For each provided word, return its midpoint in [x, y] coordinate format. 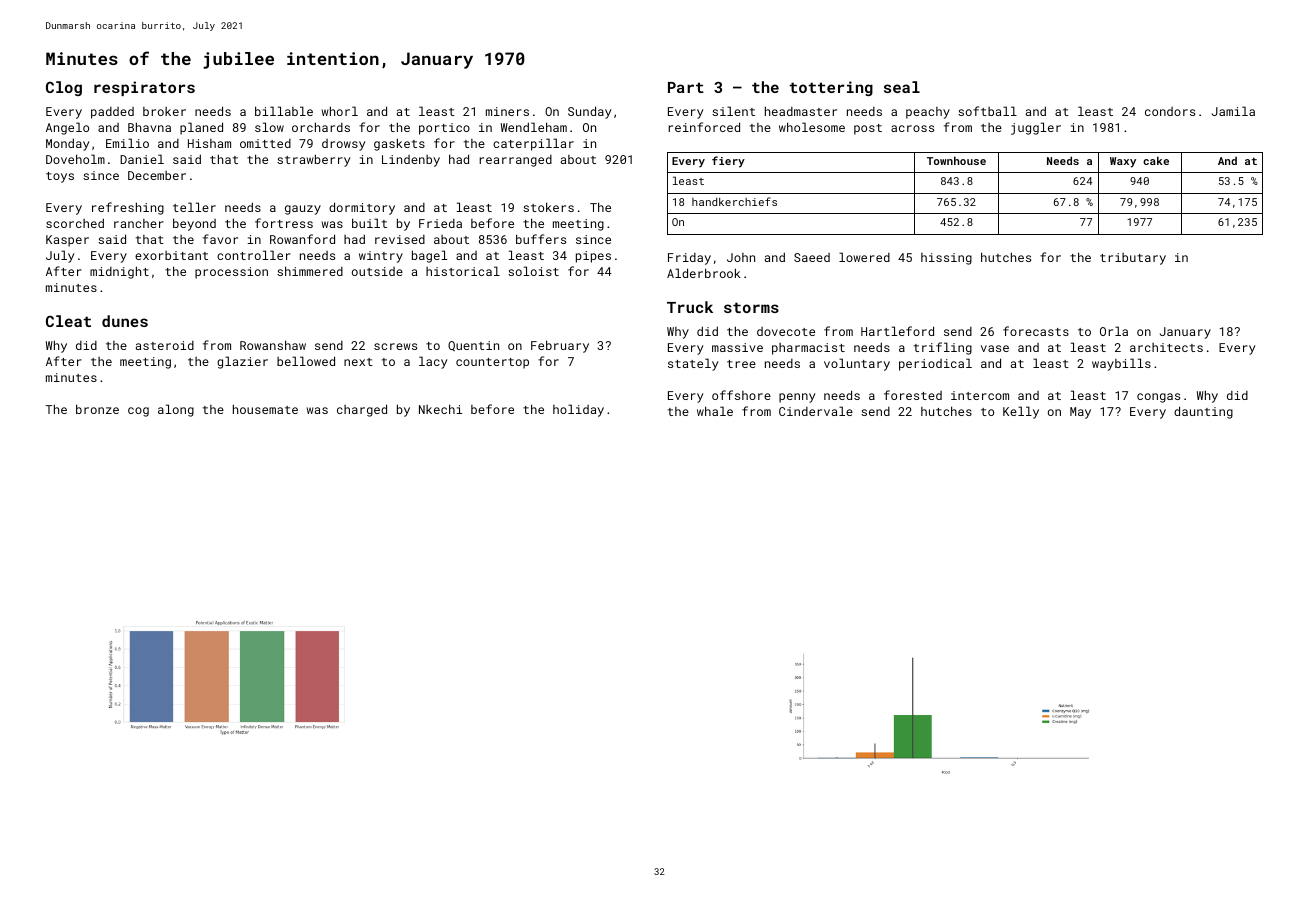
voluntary [857, 364]
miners [507, 111]
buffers [541, 239]
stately [693, 364]
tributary [1133, 259]
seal [902, 87]
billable [284, 111]
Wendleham [534, 127]
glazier [242, 362]
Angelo [67, 128]
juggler [1036, 128]
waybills [1121, 364]
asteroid [165, 345]
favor [220, 239]
